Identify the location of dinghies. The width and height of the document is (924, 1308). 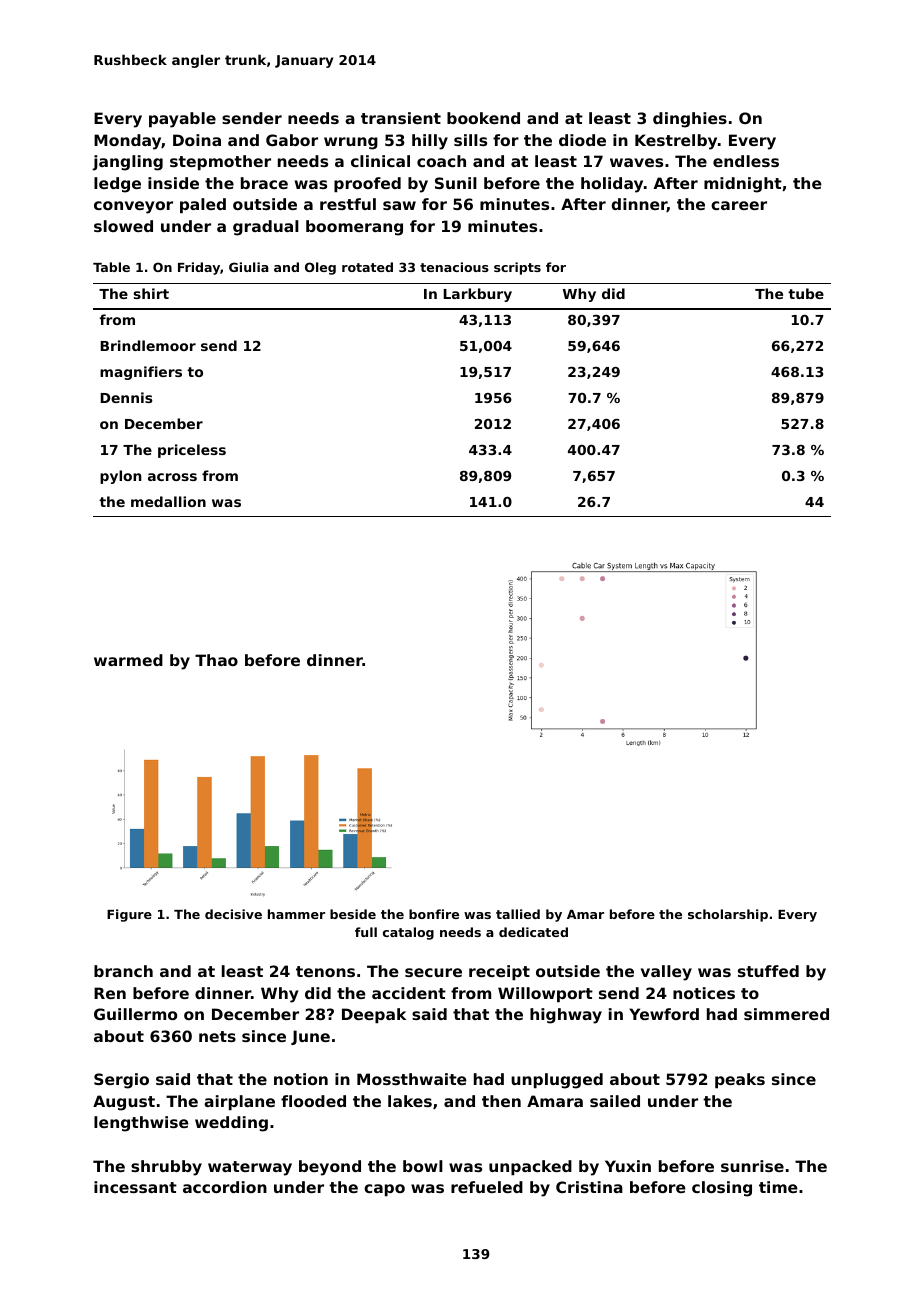
(690, 120).
